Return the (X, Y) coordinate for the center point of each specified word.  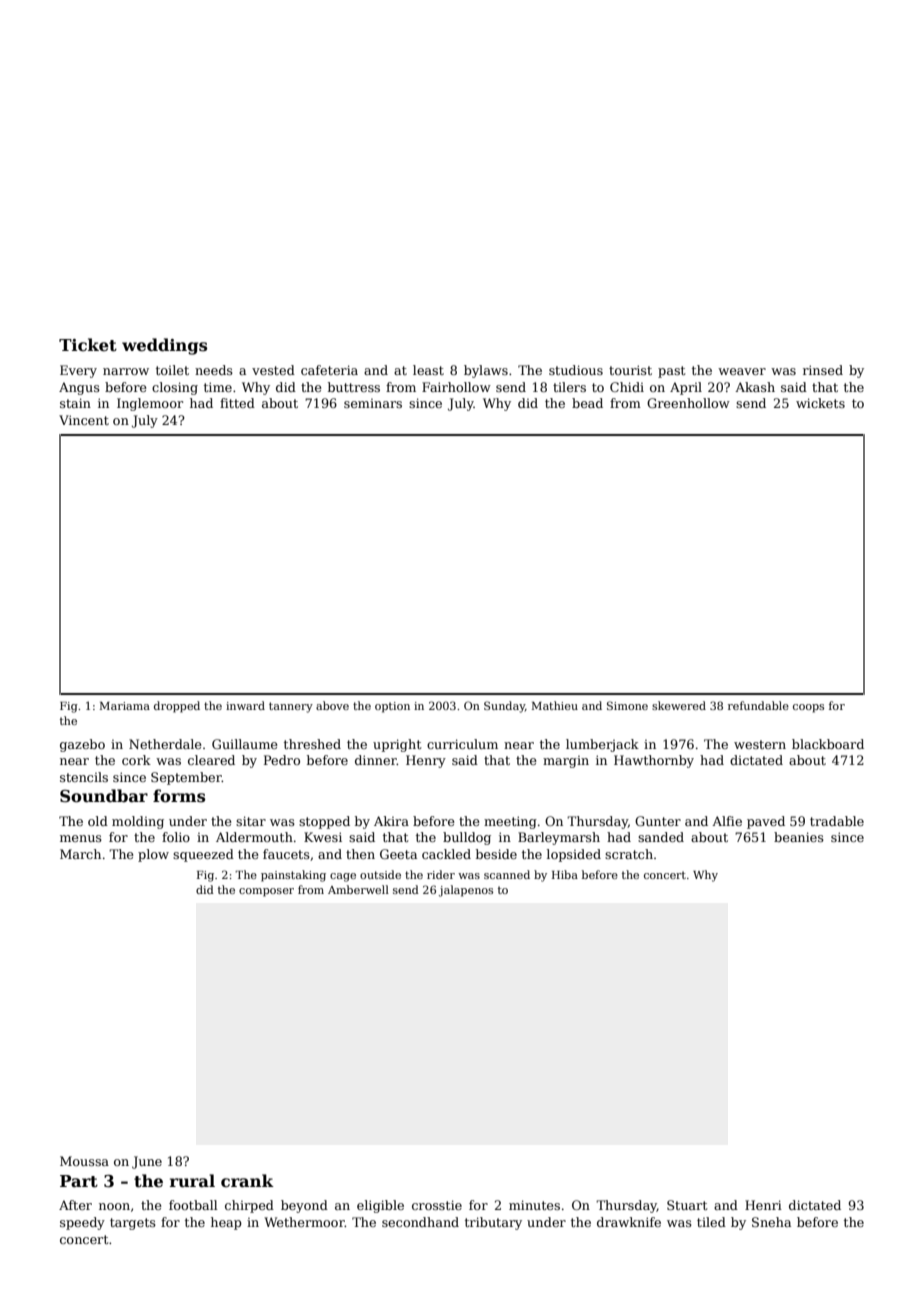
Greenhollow (688, 403)
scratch (629, 854)
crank (247, 1180)
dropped (177, 707)
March (80, 854)
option (392, 707)
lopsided (574, 855)
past (671, 372)
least (428, 370)
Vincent (84, 420)
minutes (534, 1205)
